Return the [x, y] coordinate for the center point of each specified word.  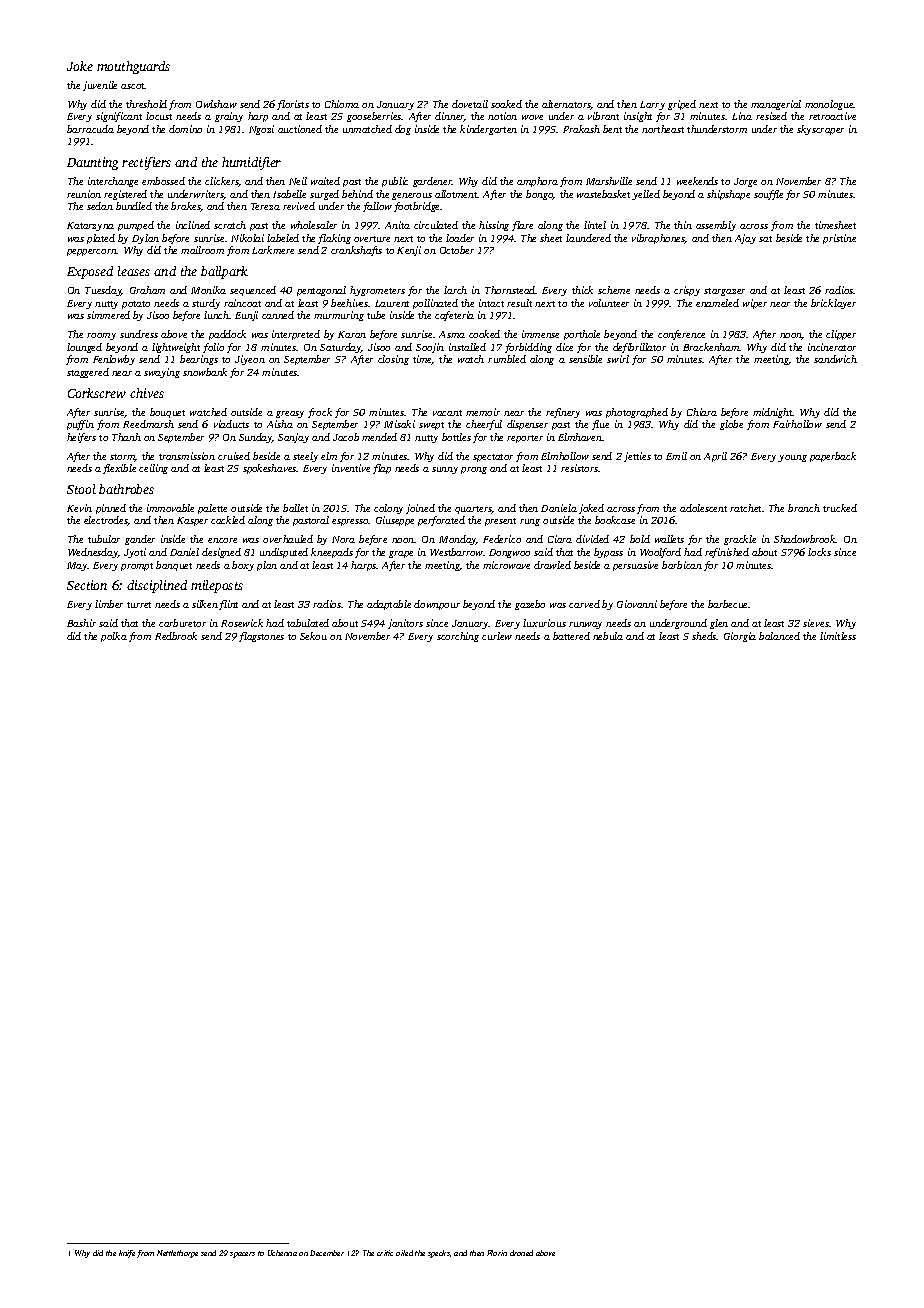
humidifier [251, 163]
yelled [646, 195]
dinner [449, 117]
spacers [242, 1255]
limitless [838, 636]
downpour [437, 605]
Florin [497, 1253]
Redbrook [176, 636]
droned [521, 1253]
